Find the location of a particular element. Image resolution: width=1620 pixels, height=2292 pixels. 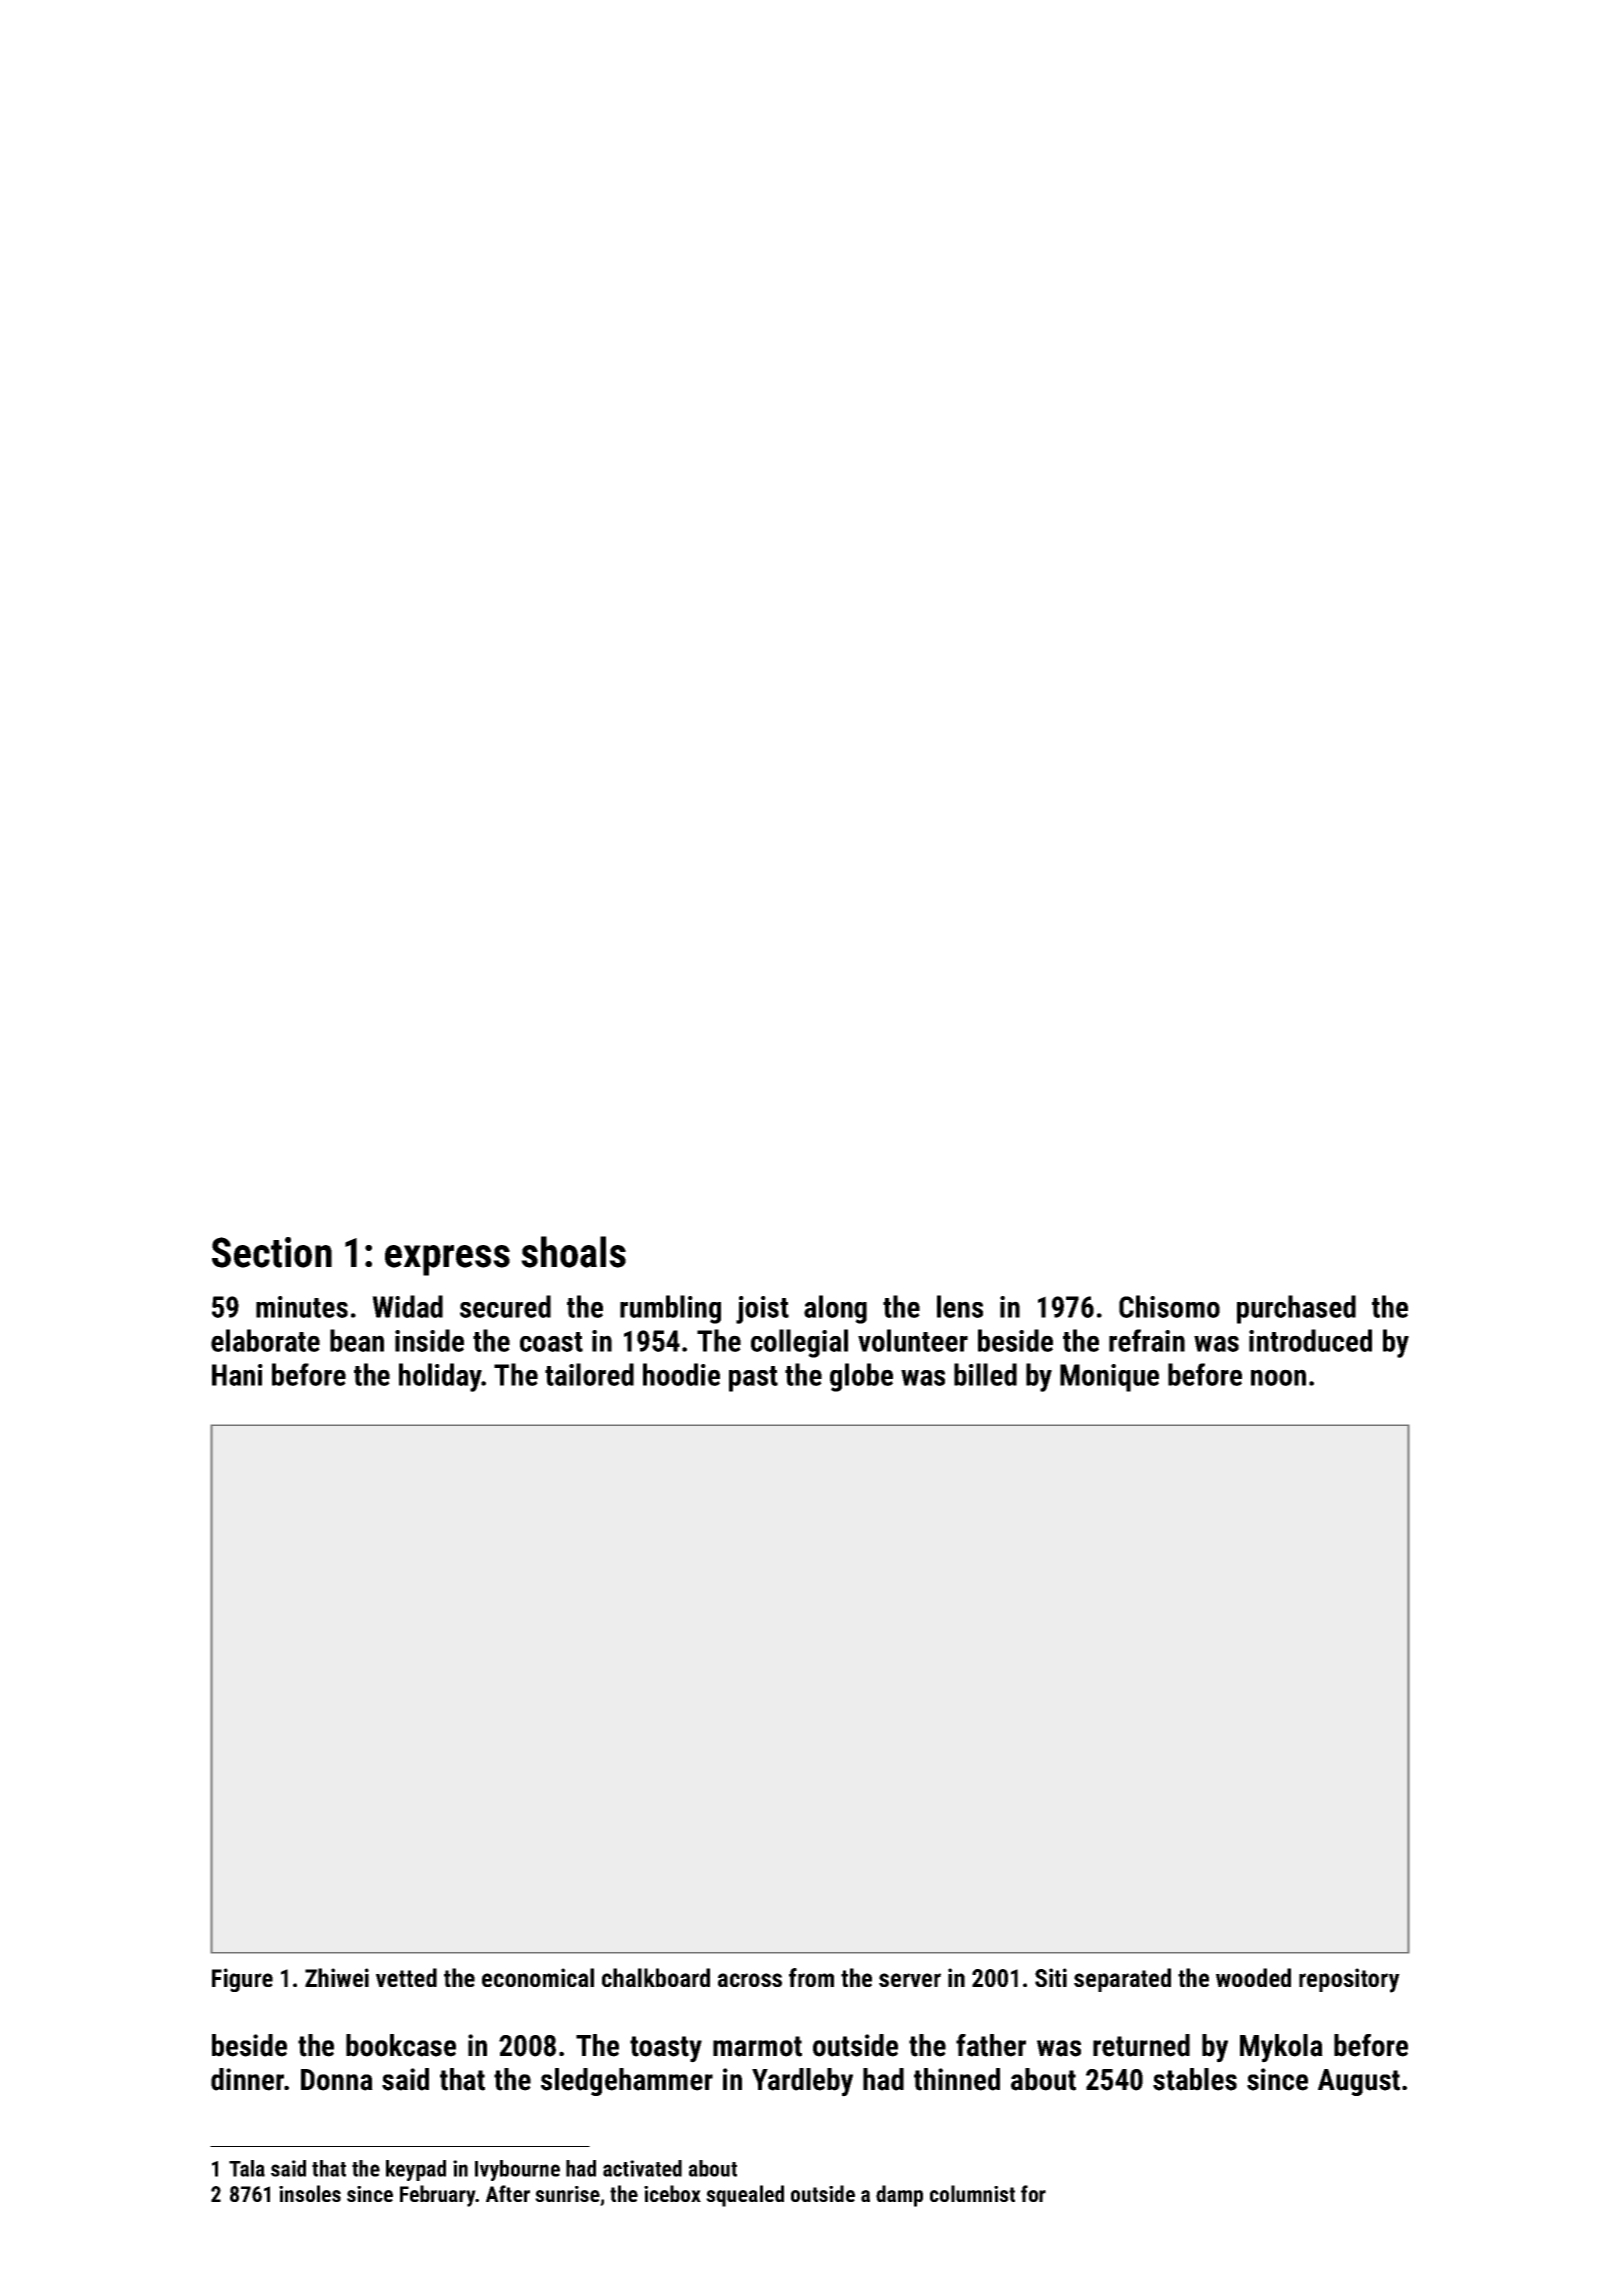

Hani is located at coordinates (237, 1375).
